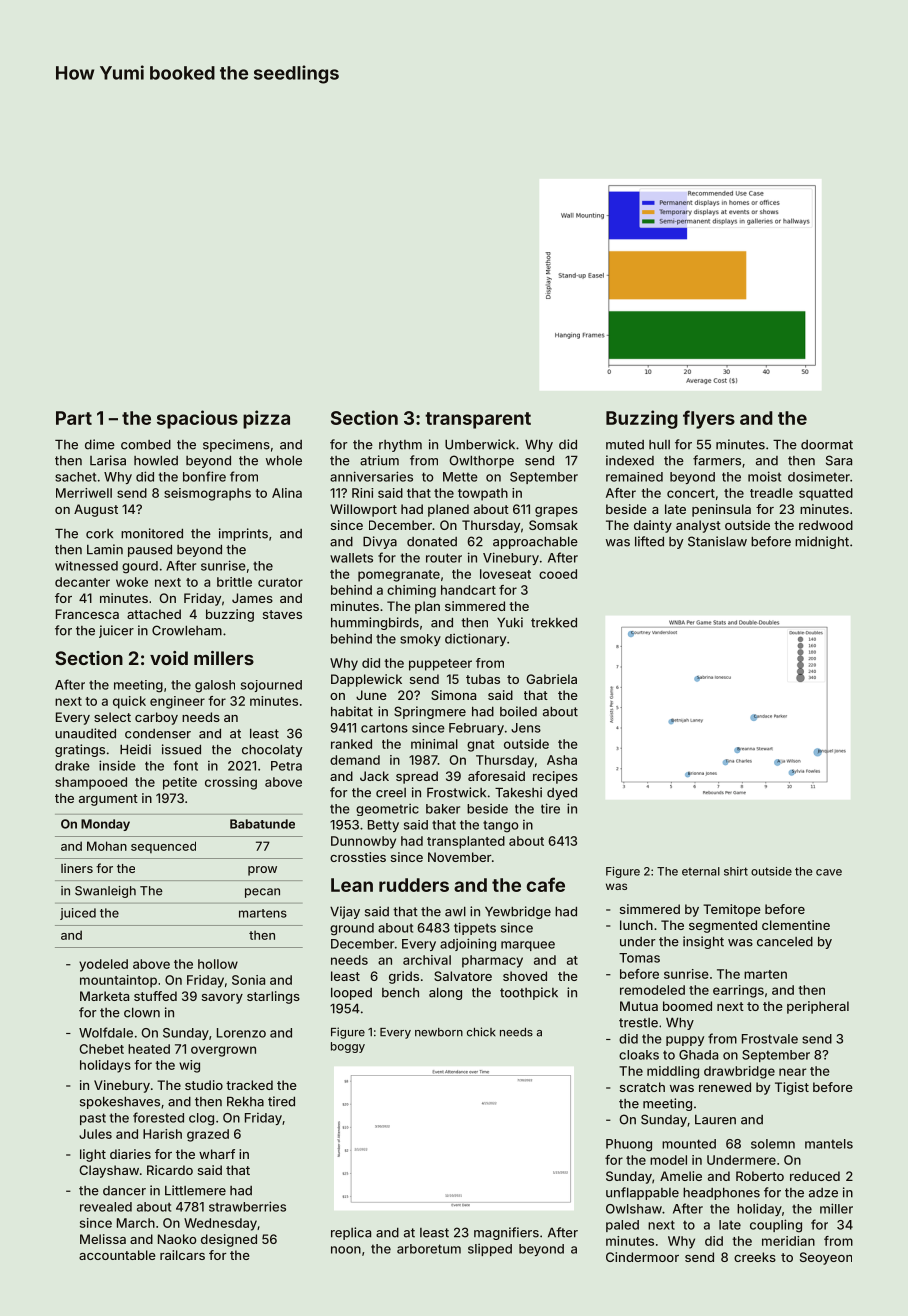 This screenshot has width=908, height=1316. Describe the element at coordinates (562, 760) in the screenshot. I see `Asha` at that location.
